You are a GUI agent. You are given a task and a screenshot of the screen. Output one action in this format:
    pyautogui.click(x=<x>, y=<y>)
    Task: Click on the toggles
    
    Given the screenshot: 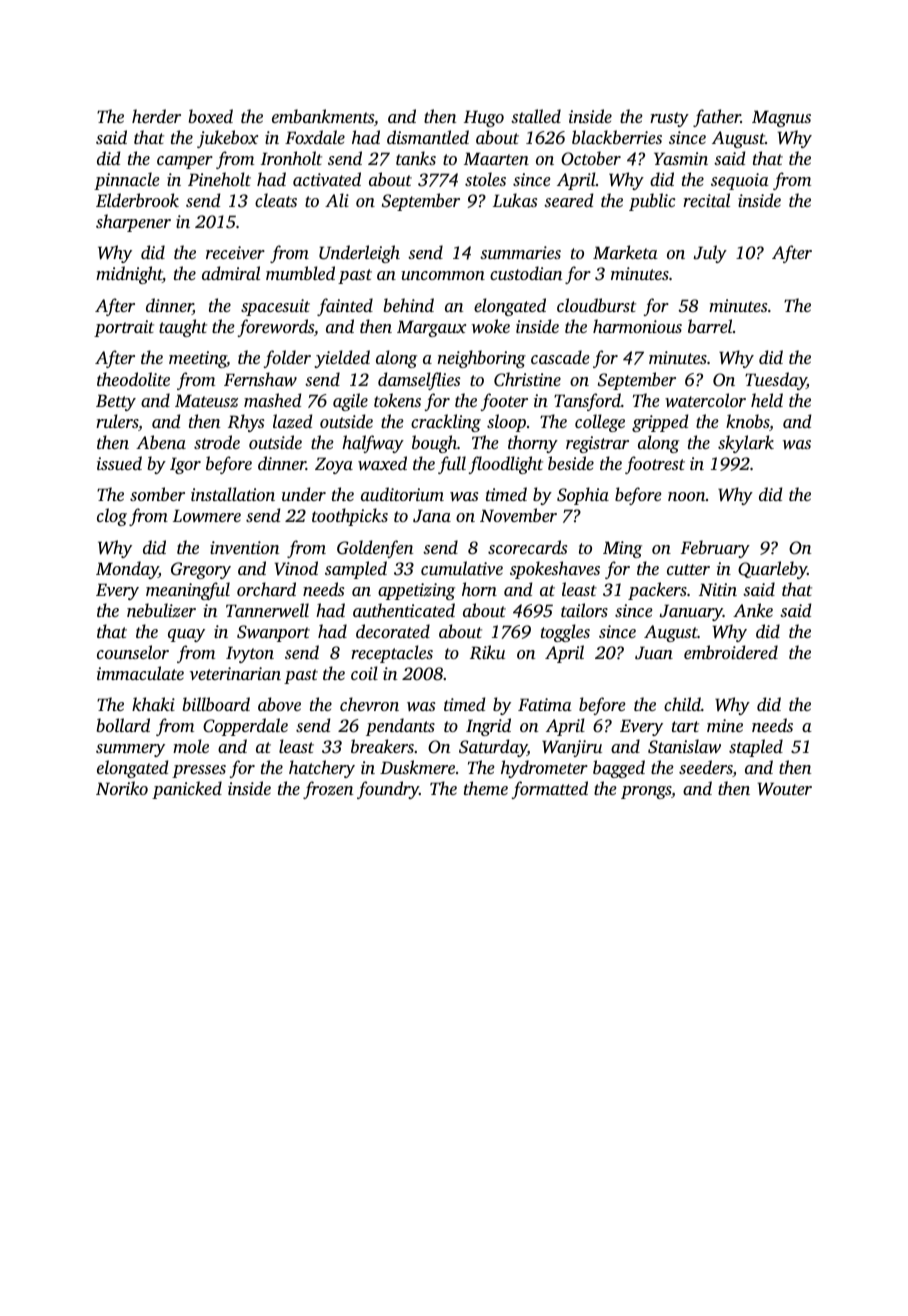 What is the action you would take?
    pyautogui.click(x=565, y=633)
